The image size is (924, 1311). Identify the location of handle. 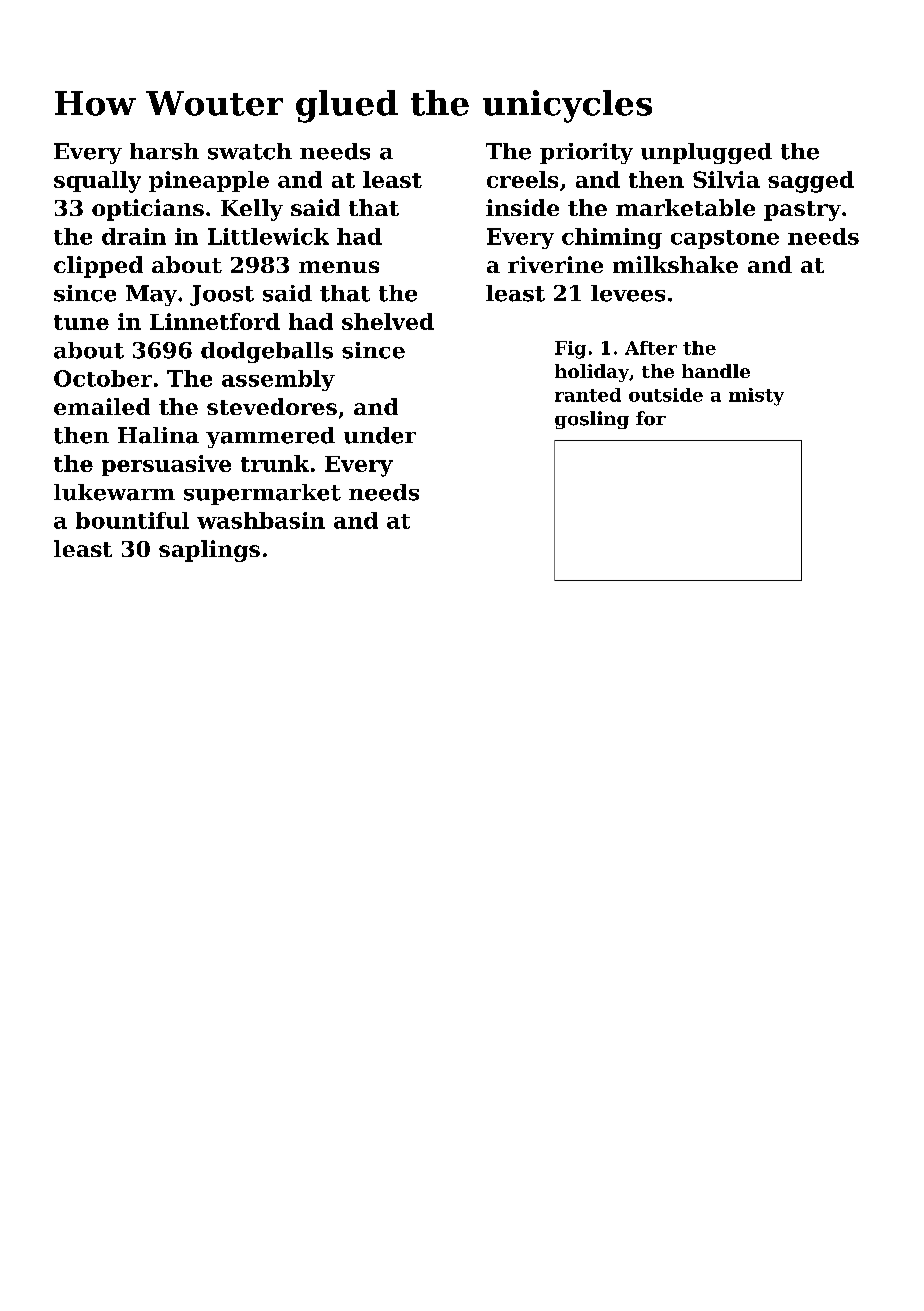
(716, 371).
